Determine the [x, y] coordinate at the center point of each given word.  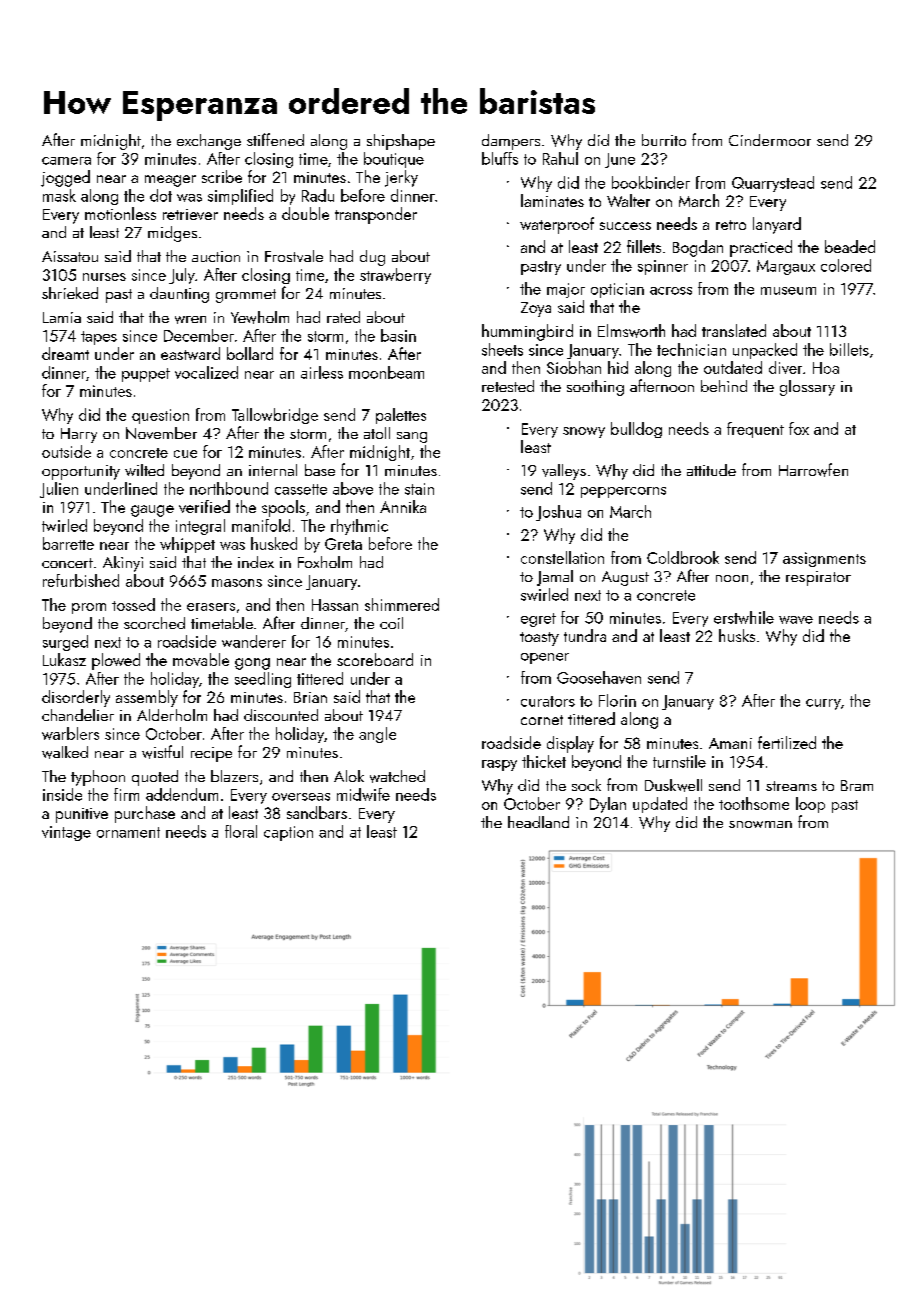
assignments [824, 559]
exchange [209, 142]
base [320, 470]
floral [241, 831]
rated [343, 317]
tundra [585, 635]
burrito [664, 140]
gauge [152, 511]
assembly [147, 698]
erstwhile [744, 617]
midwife [363, 794]
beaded [850, 246]
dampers [511, 142]
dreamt [65, 353]
